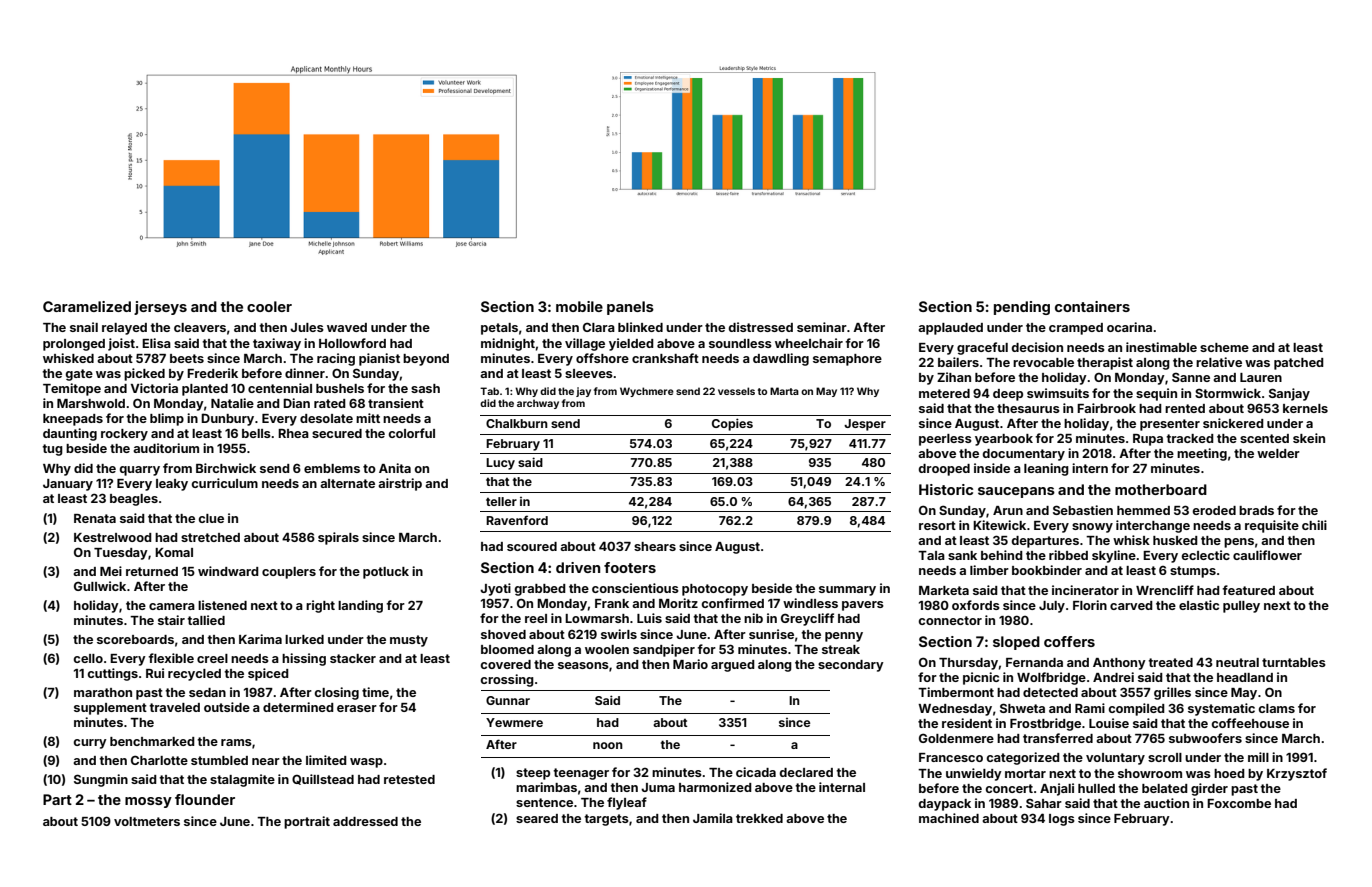  What do you see at coordinates (508, 700) in the page?
I see `Gunnar` at bounding box center [508, 700].
